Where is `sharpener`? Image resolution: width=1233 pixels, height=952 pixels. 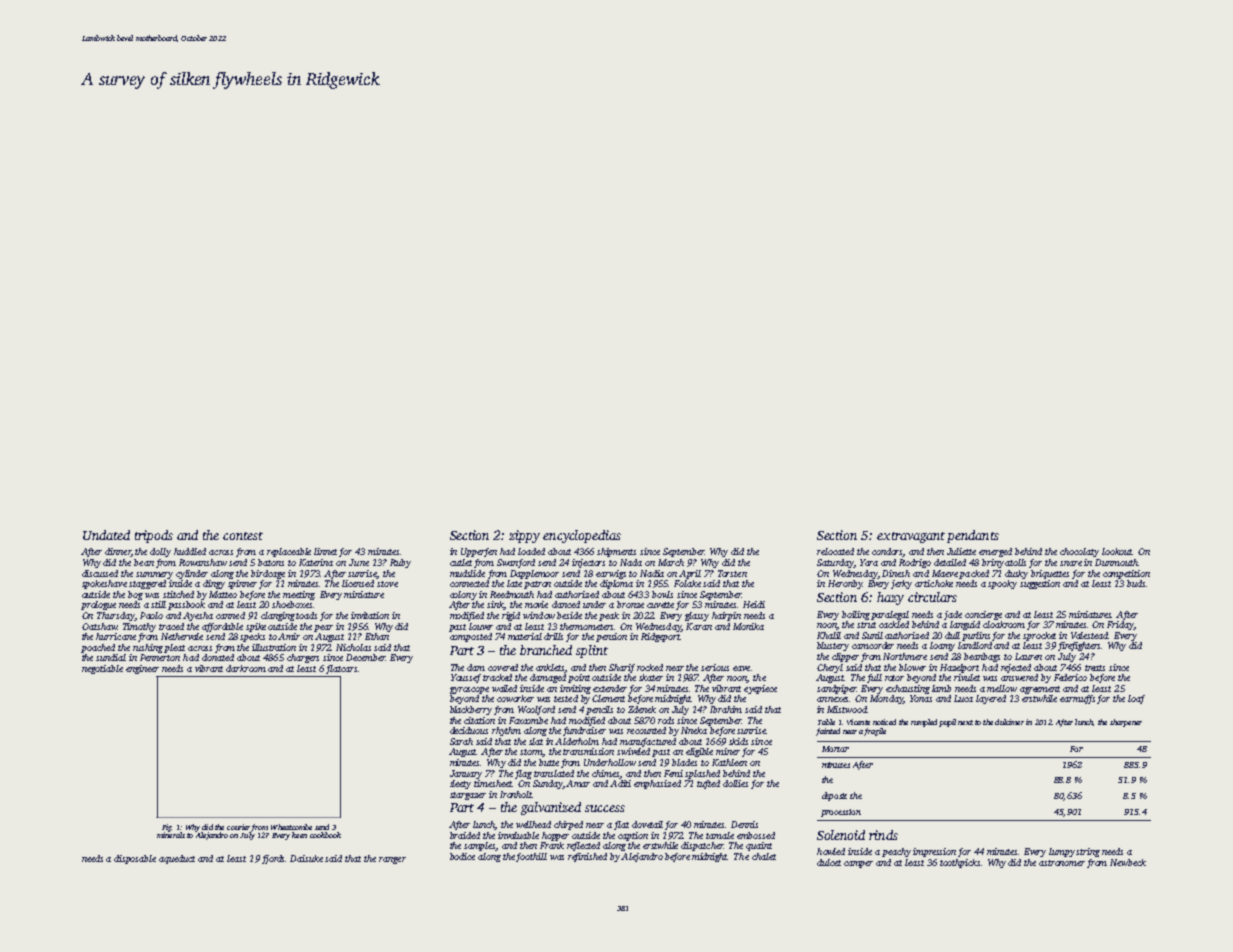 sharpener is located at coordinates (1126, 723).
